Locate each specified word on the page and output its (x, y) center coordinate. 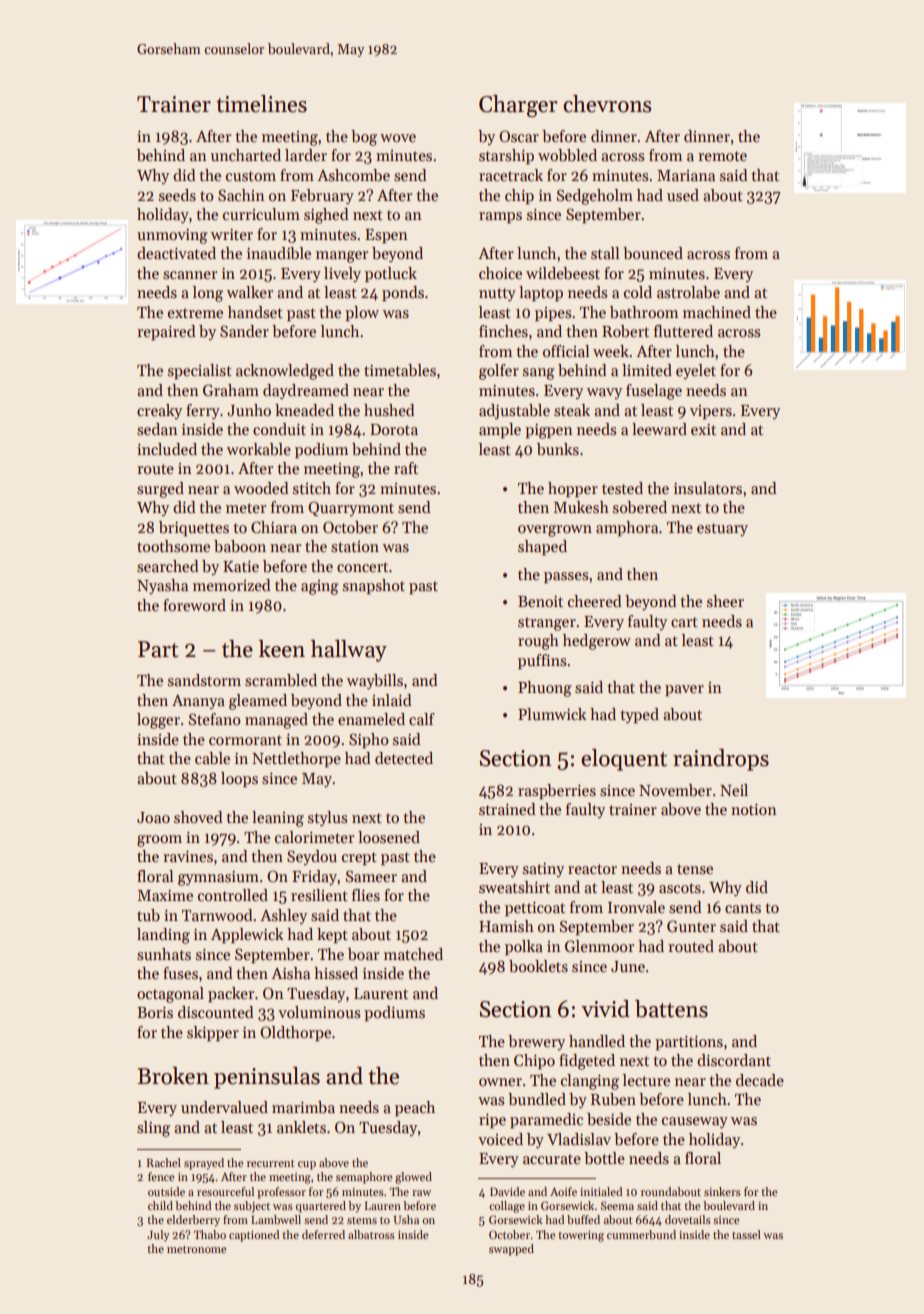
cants (743, 908)
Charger (518, 106)
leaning (278, 819)
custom (251, 176)
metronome (197, 1249)
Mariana (686, 175)
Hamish (506, 926)
